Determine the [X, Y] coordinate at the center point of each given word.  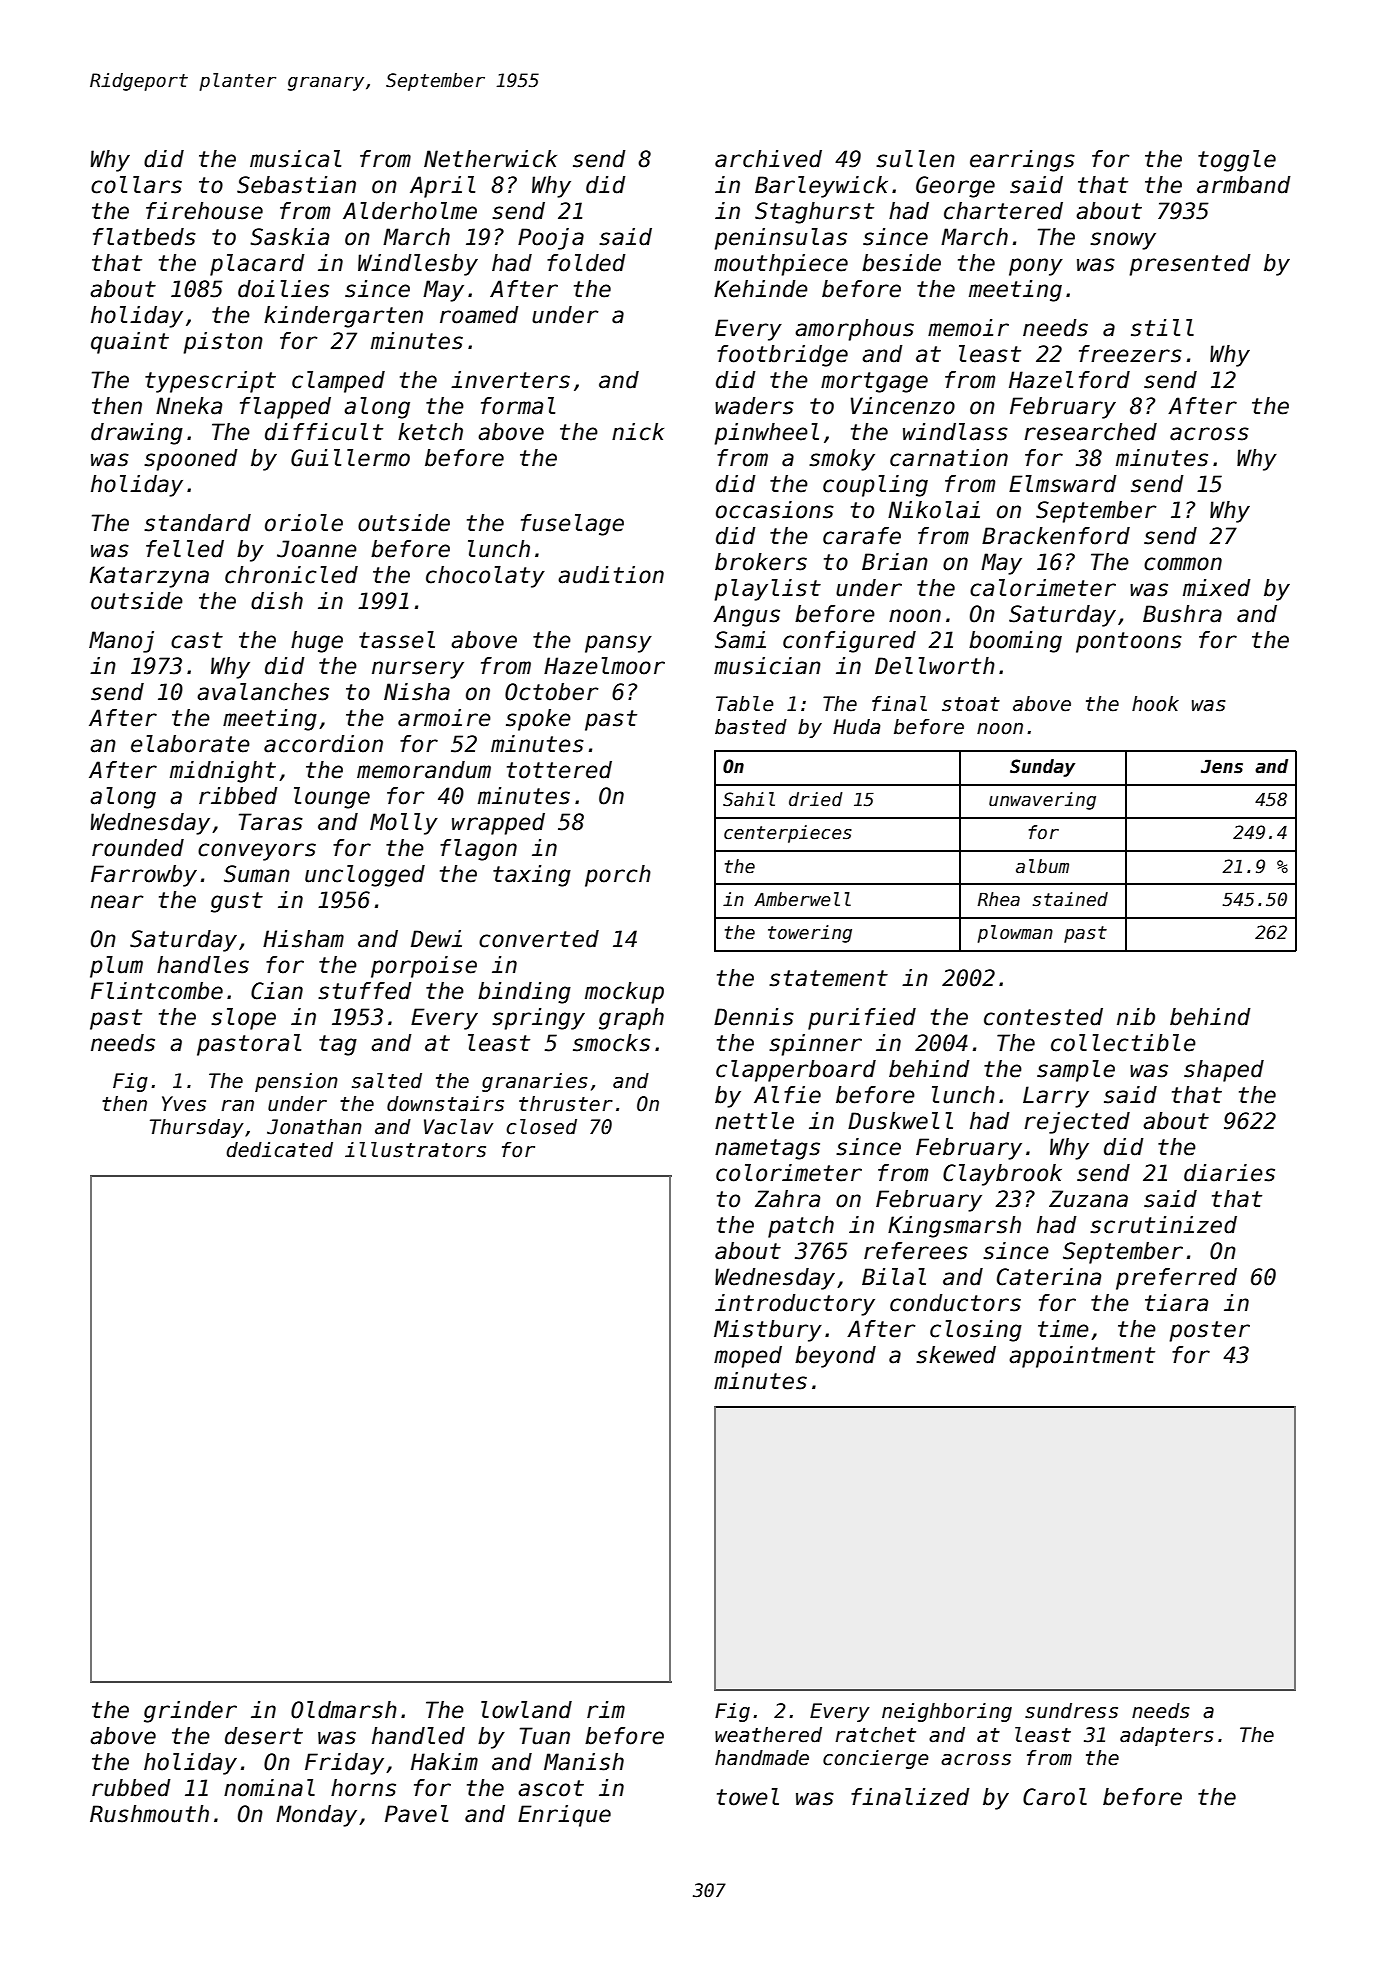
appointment [1082, 1357]
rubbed [131, 1788]
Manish [584, 1762]
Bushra [1182, 614]
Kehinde [761, 289]
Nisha [417, 692]
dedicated [279, 1150]
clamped [338, 382]
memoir [968, 328]
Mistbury [768, 1331]
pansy [618, 644]
